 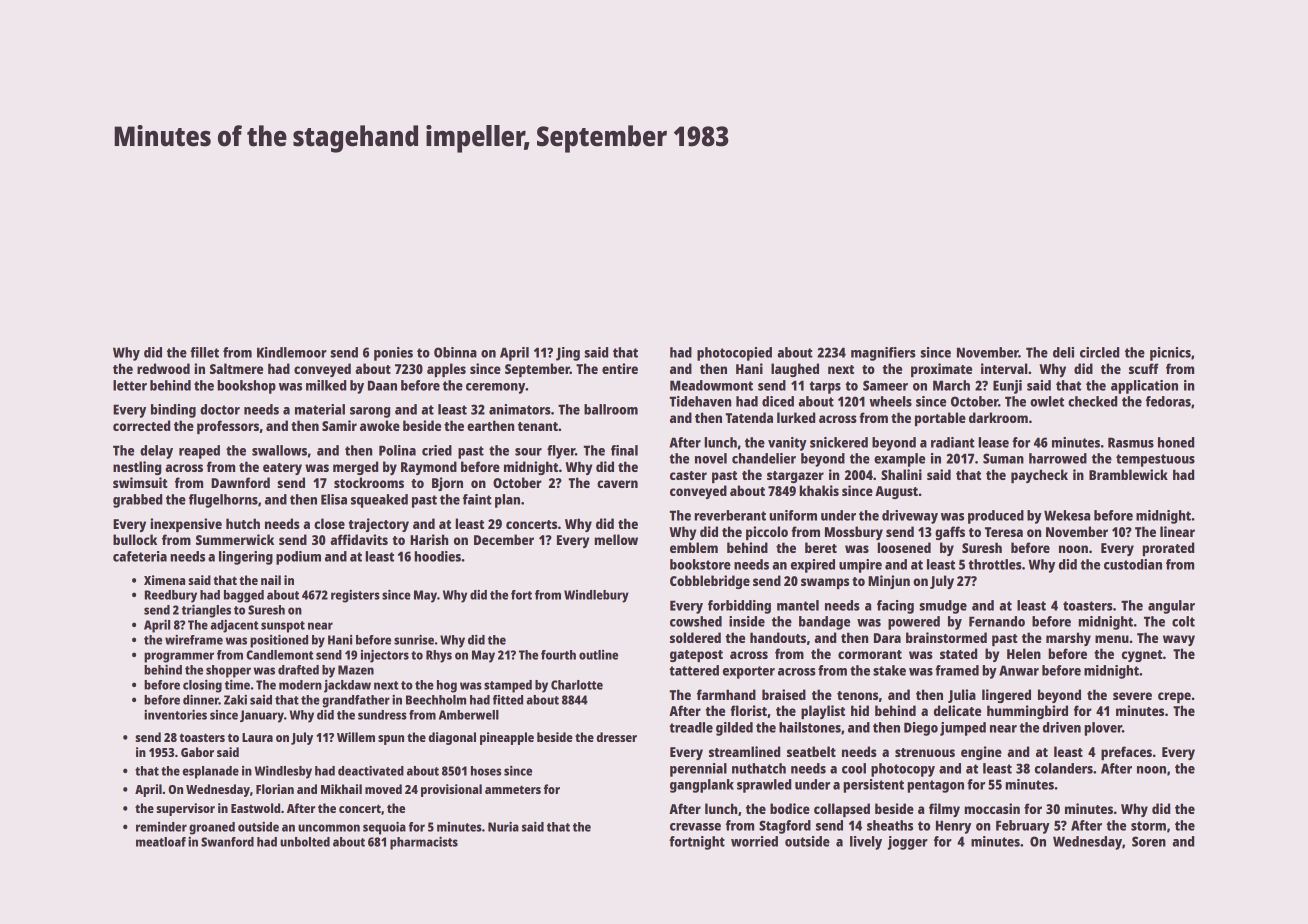 I want to click on perennial, so click(x=698, y=770).
